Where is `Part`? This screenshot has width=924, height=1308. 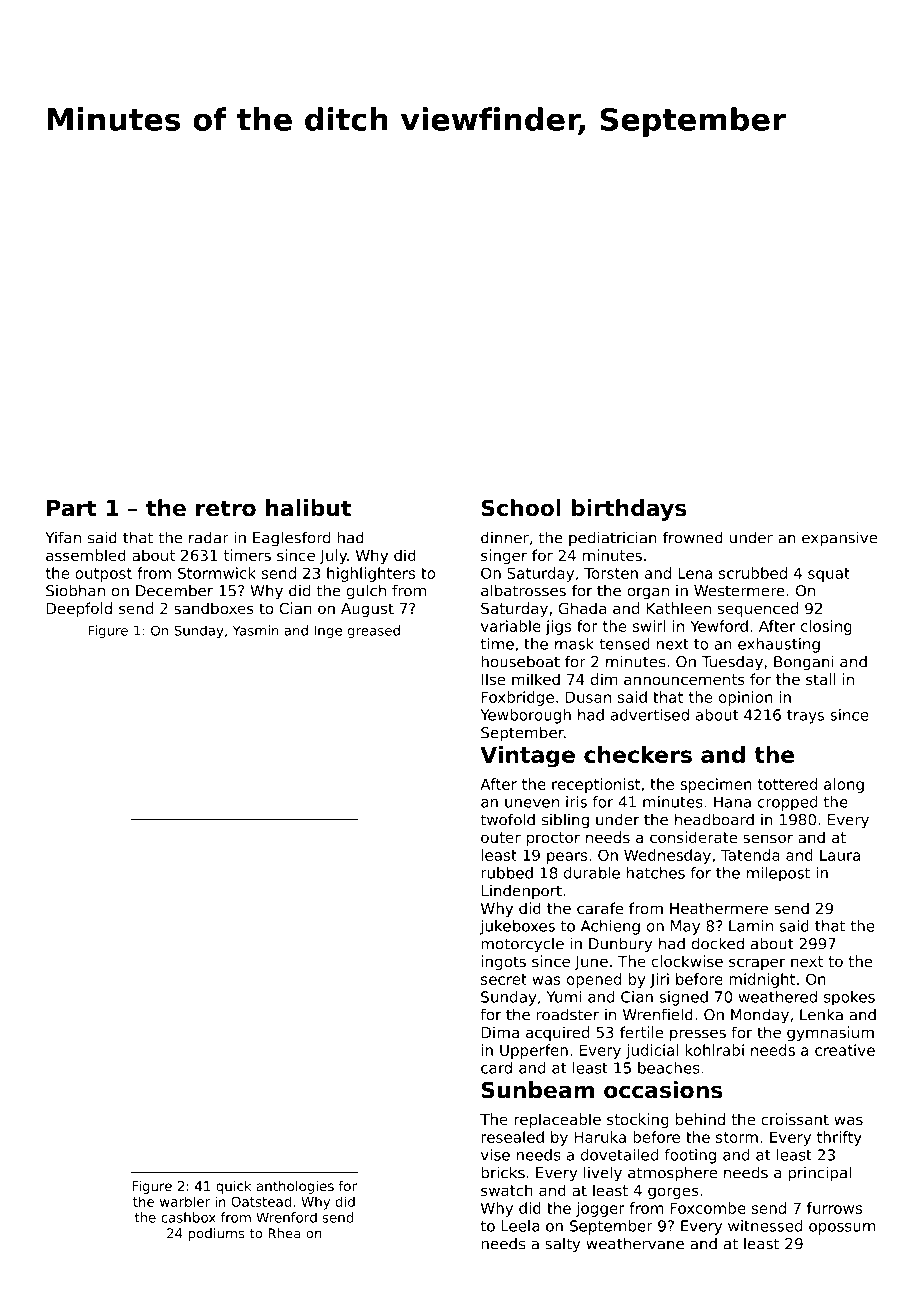 Part is located at coordinates (71, 508).
